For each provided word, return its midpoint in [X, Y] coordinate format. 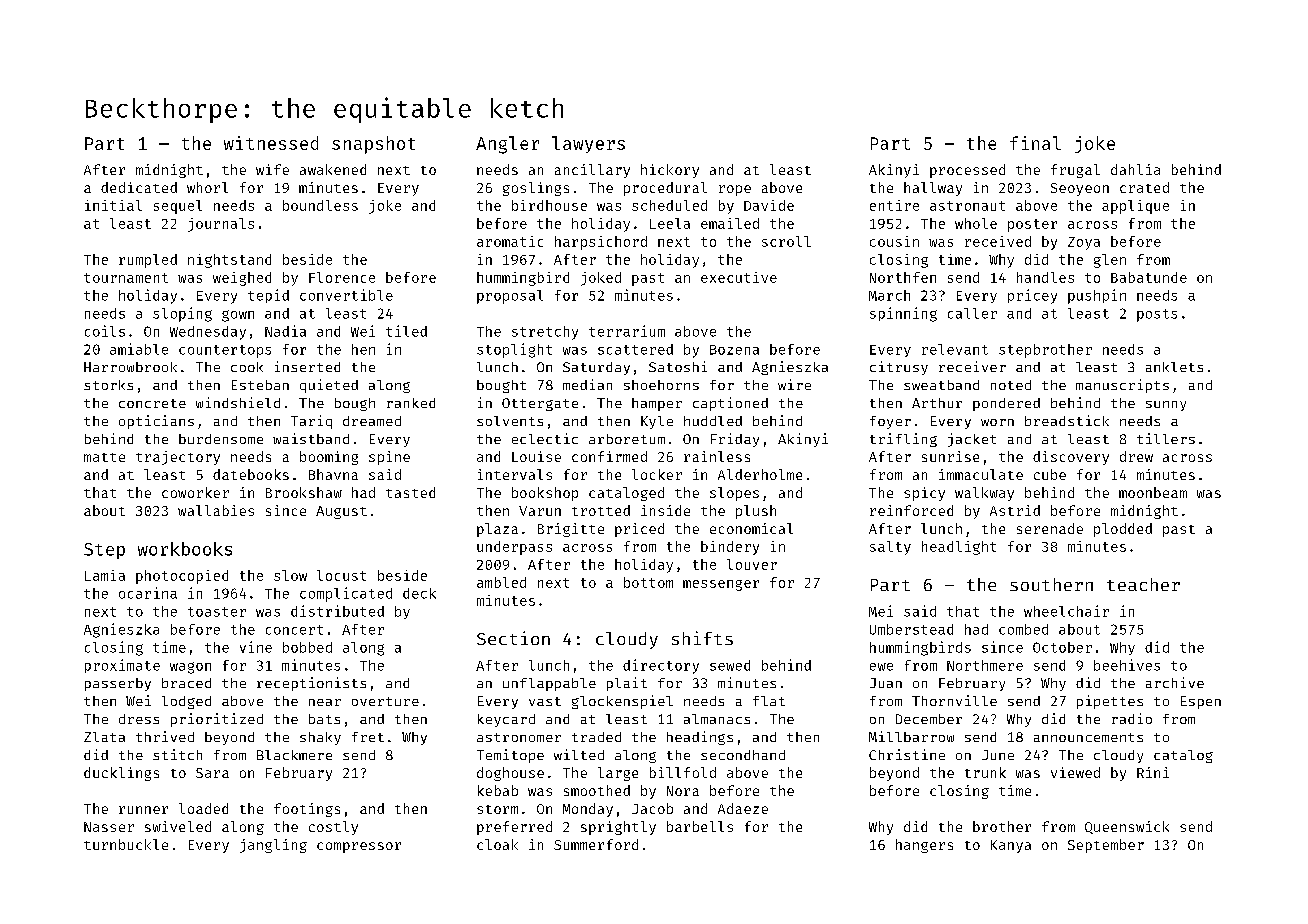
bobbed [307, 647]
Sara [212, 773]
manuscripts [1122, 386]
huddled [713, 421]
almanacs [717, 719]
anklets [1174, 367]
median [587, 384]
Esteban [260, 385]
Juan [886, 683]
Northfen [903, 277]
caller [972, 313]
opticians [156, 422]
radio [1132, 718]
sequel [178, 207]
